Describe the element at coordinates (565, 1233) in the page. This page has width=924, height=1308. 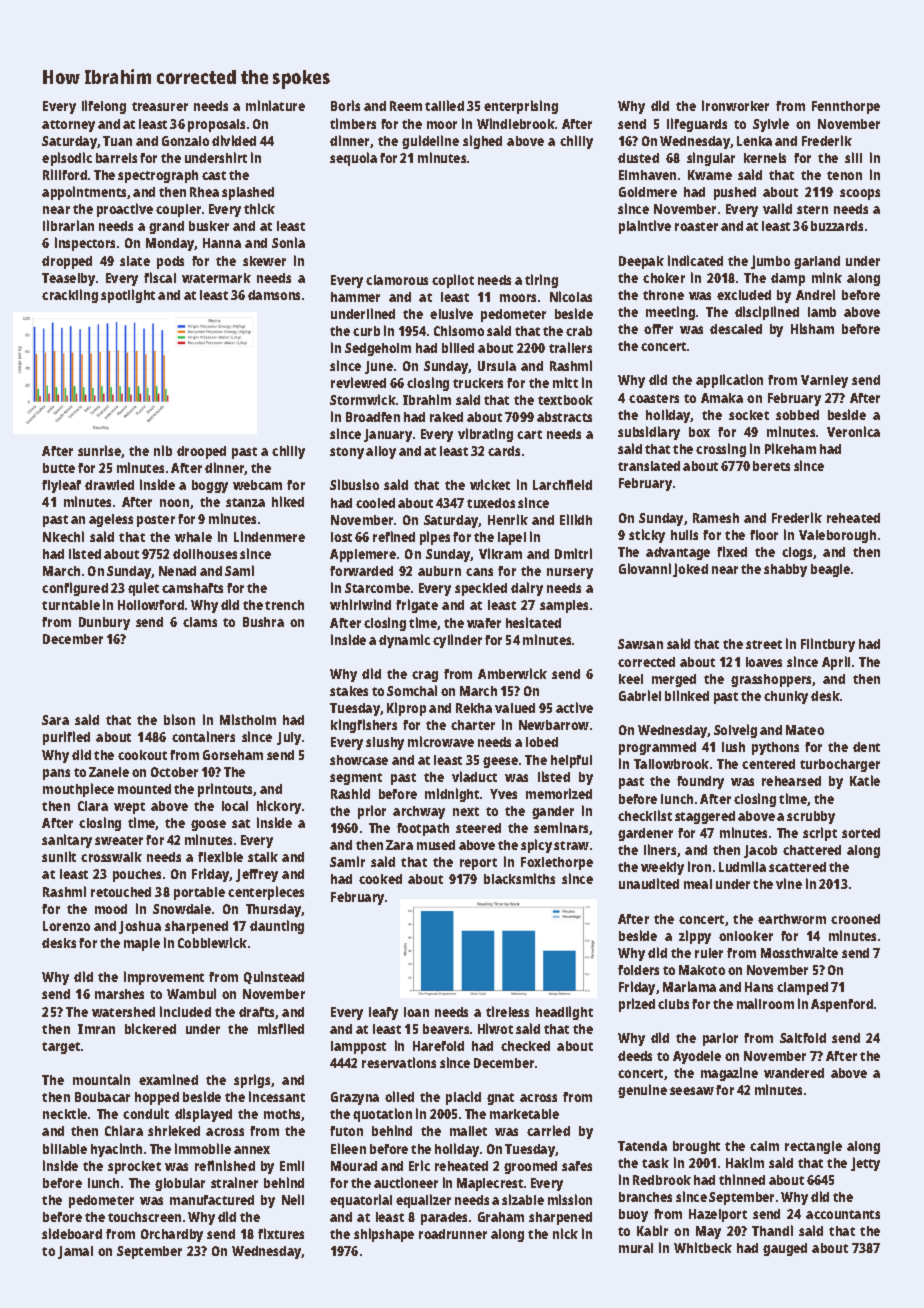
I see `nick` at that location.
